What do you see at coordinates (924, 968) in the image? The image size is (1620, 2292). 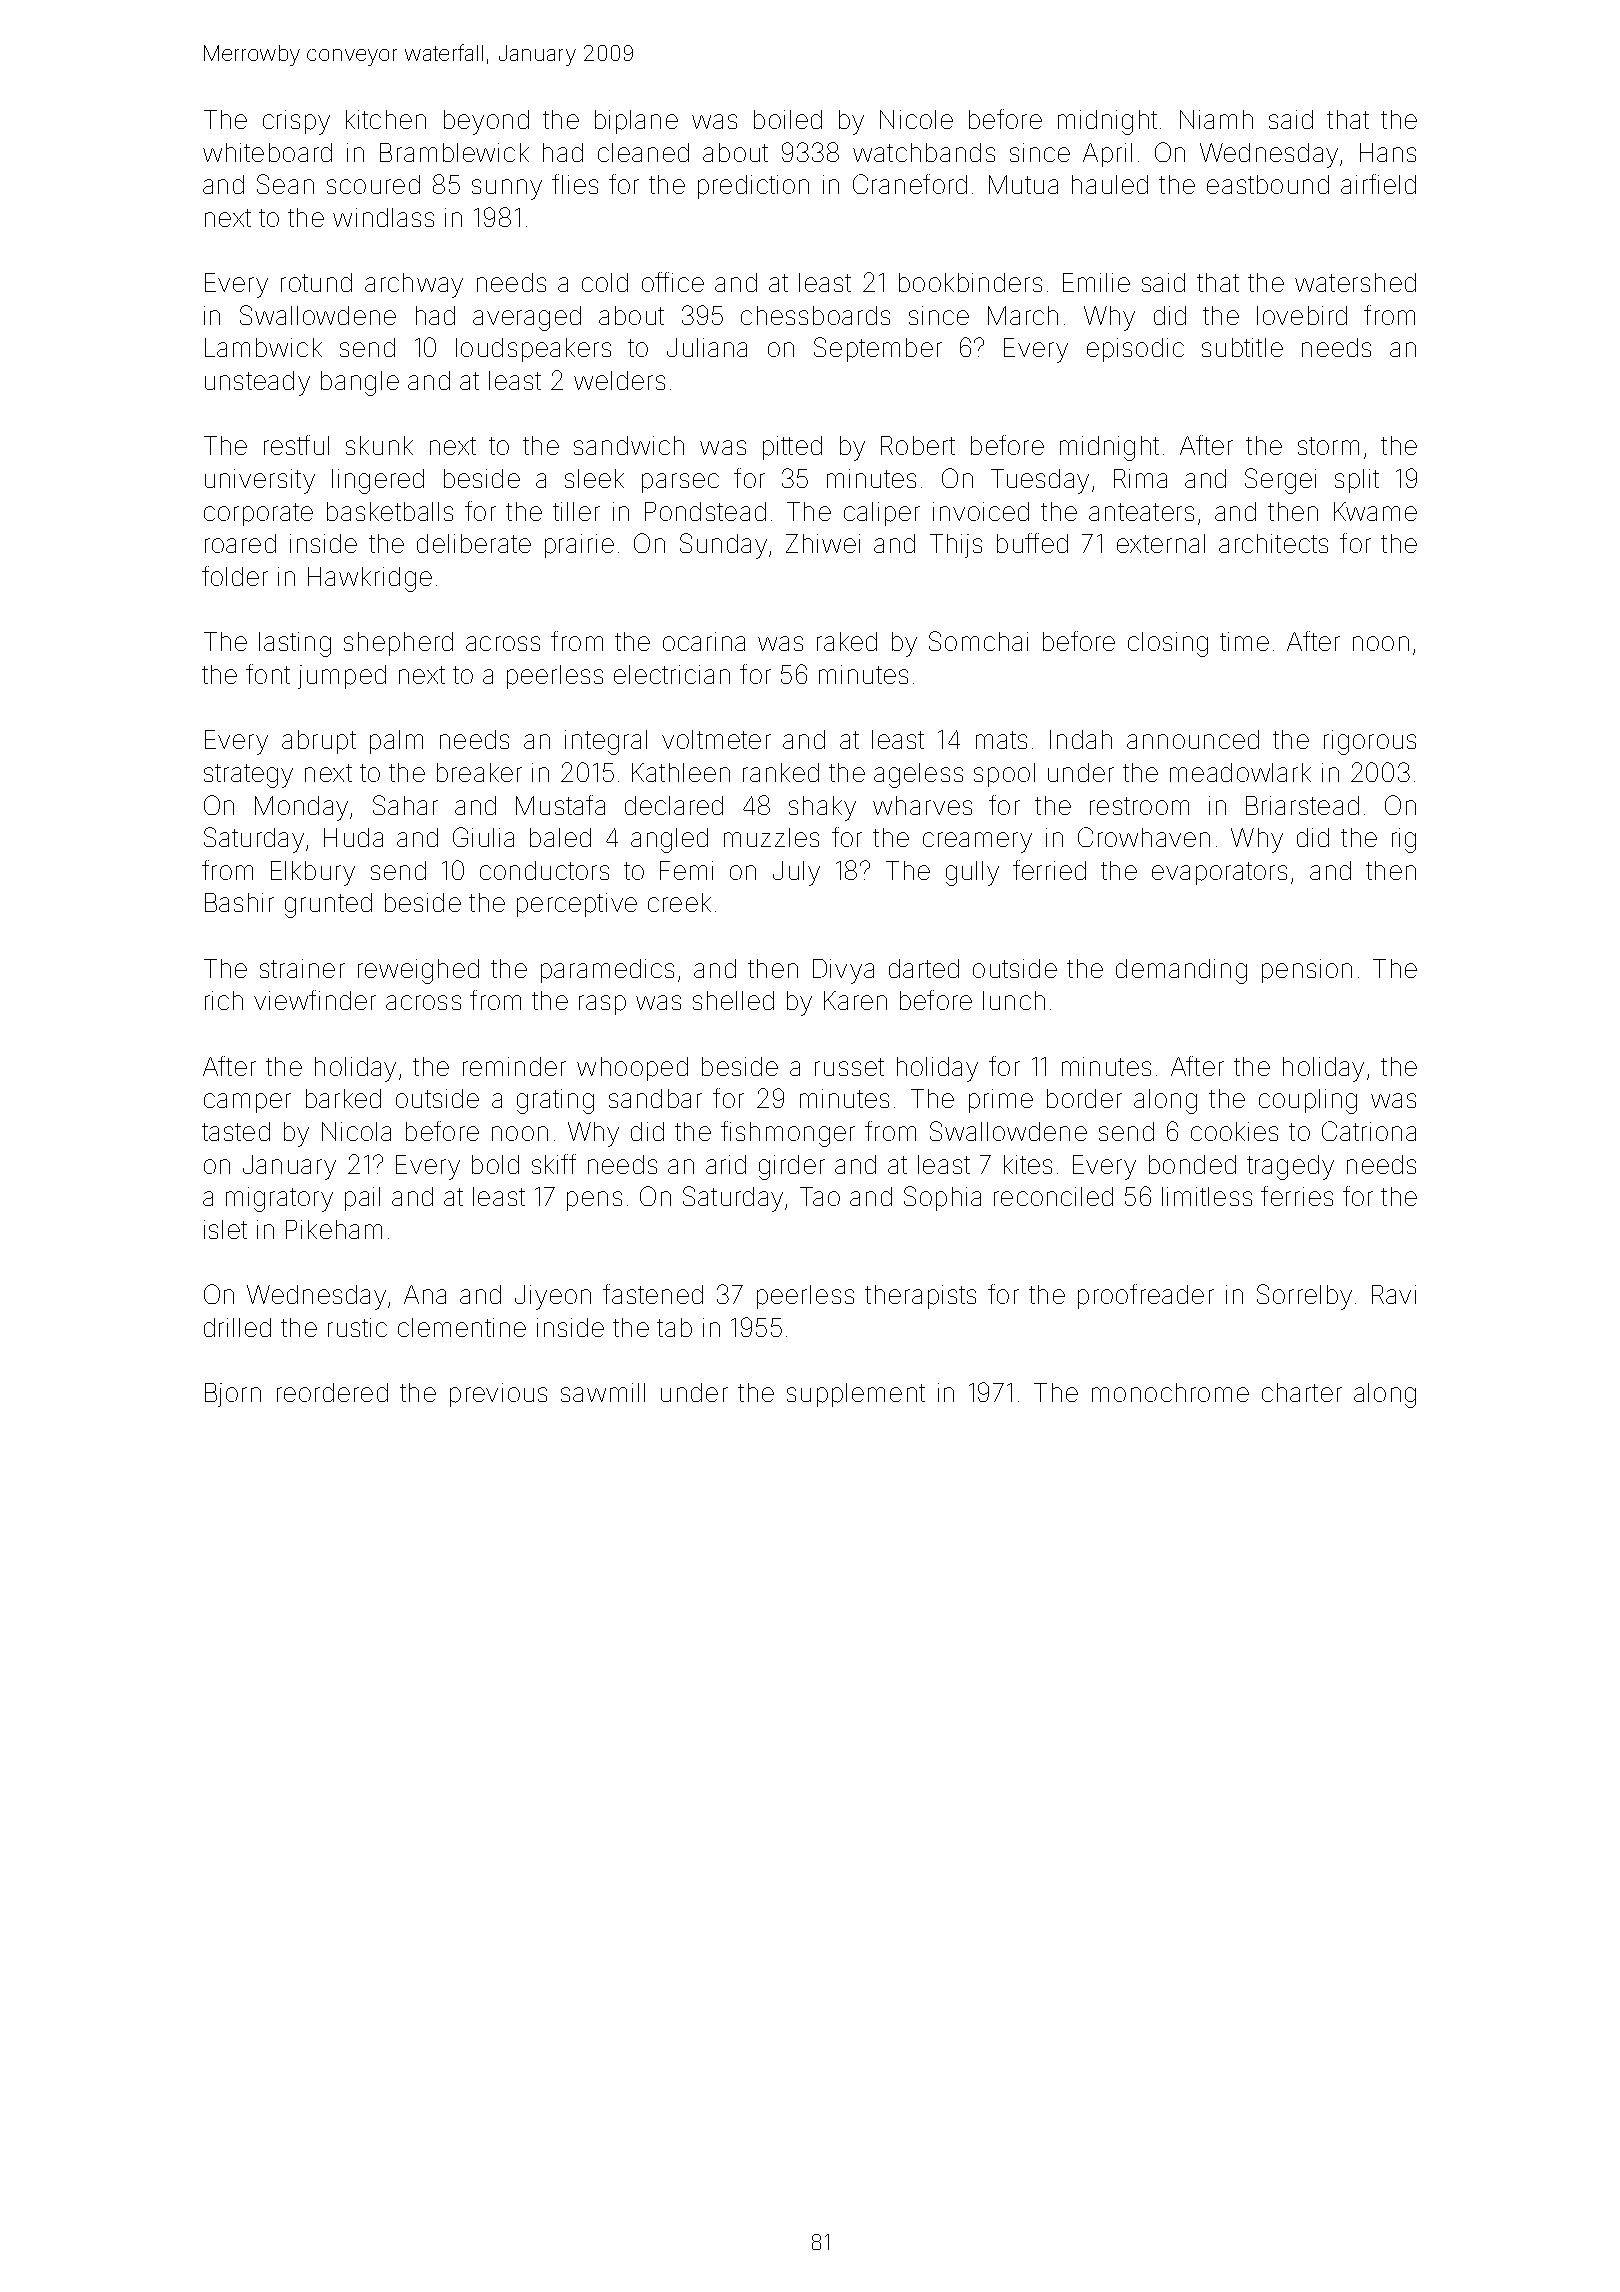 I see `darted` at bounding box center [924, 968].
